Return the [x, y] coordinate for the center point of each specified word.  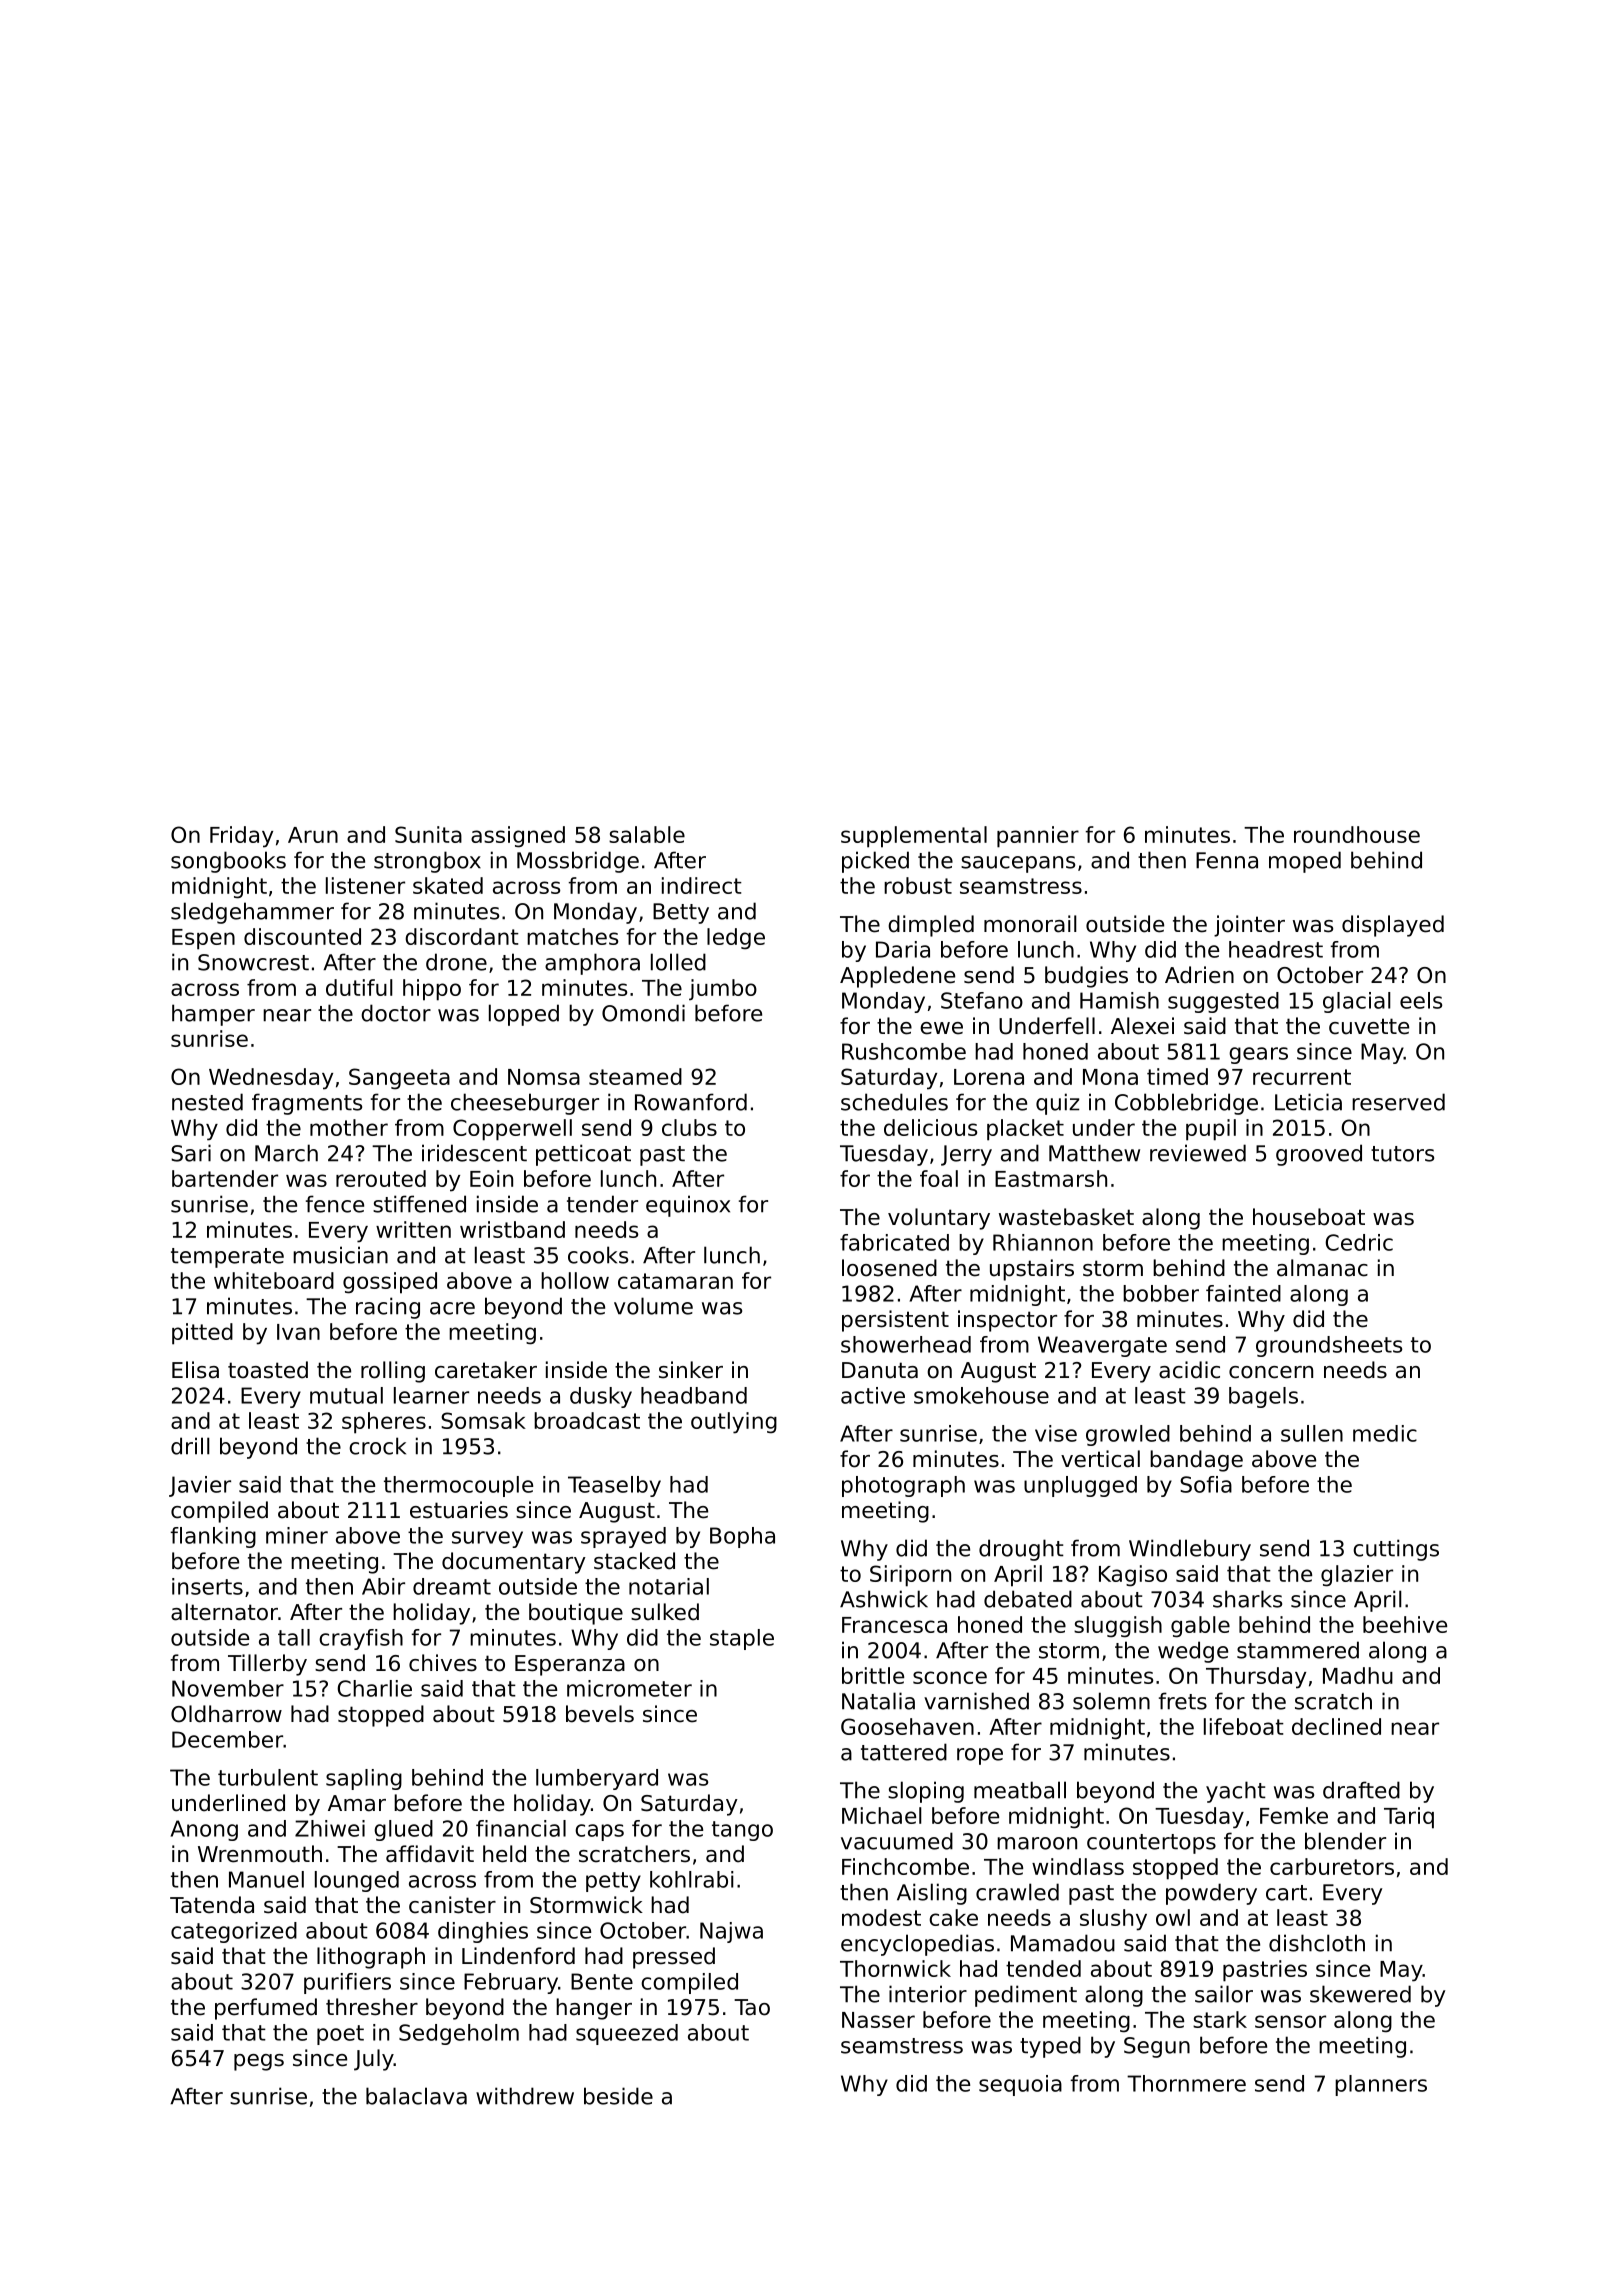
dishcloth [1317, 1943]
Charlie [374, 1688]
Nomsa [544, 1077]
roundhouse [1357, 834]
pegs [259, 2062]
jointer [1249, 926]
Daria [903, 949]
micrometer [629, 1688]
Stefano [982, 1000]
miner [297, 1535]
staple [742, 1639]
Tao [752, 2007]
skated [448, 885]
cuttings [1396, 1550]
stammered [1298, 1650]
